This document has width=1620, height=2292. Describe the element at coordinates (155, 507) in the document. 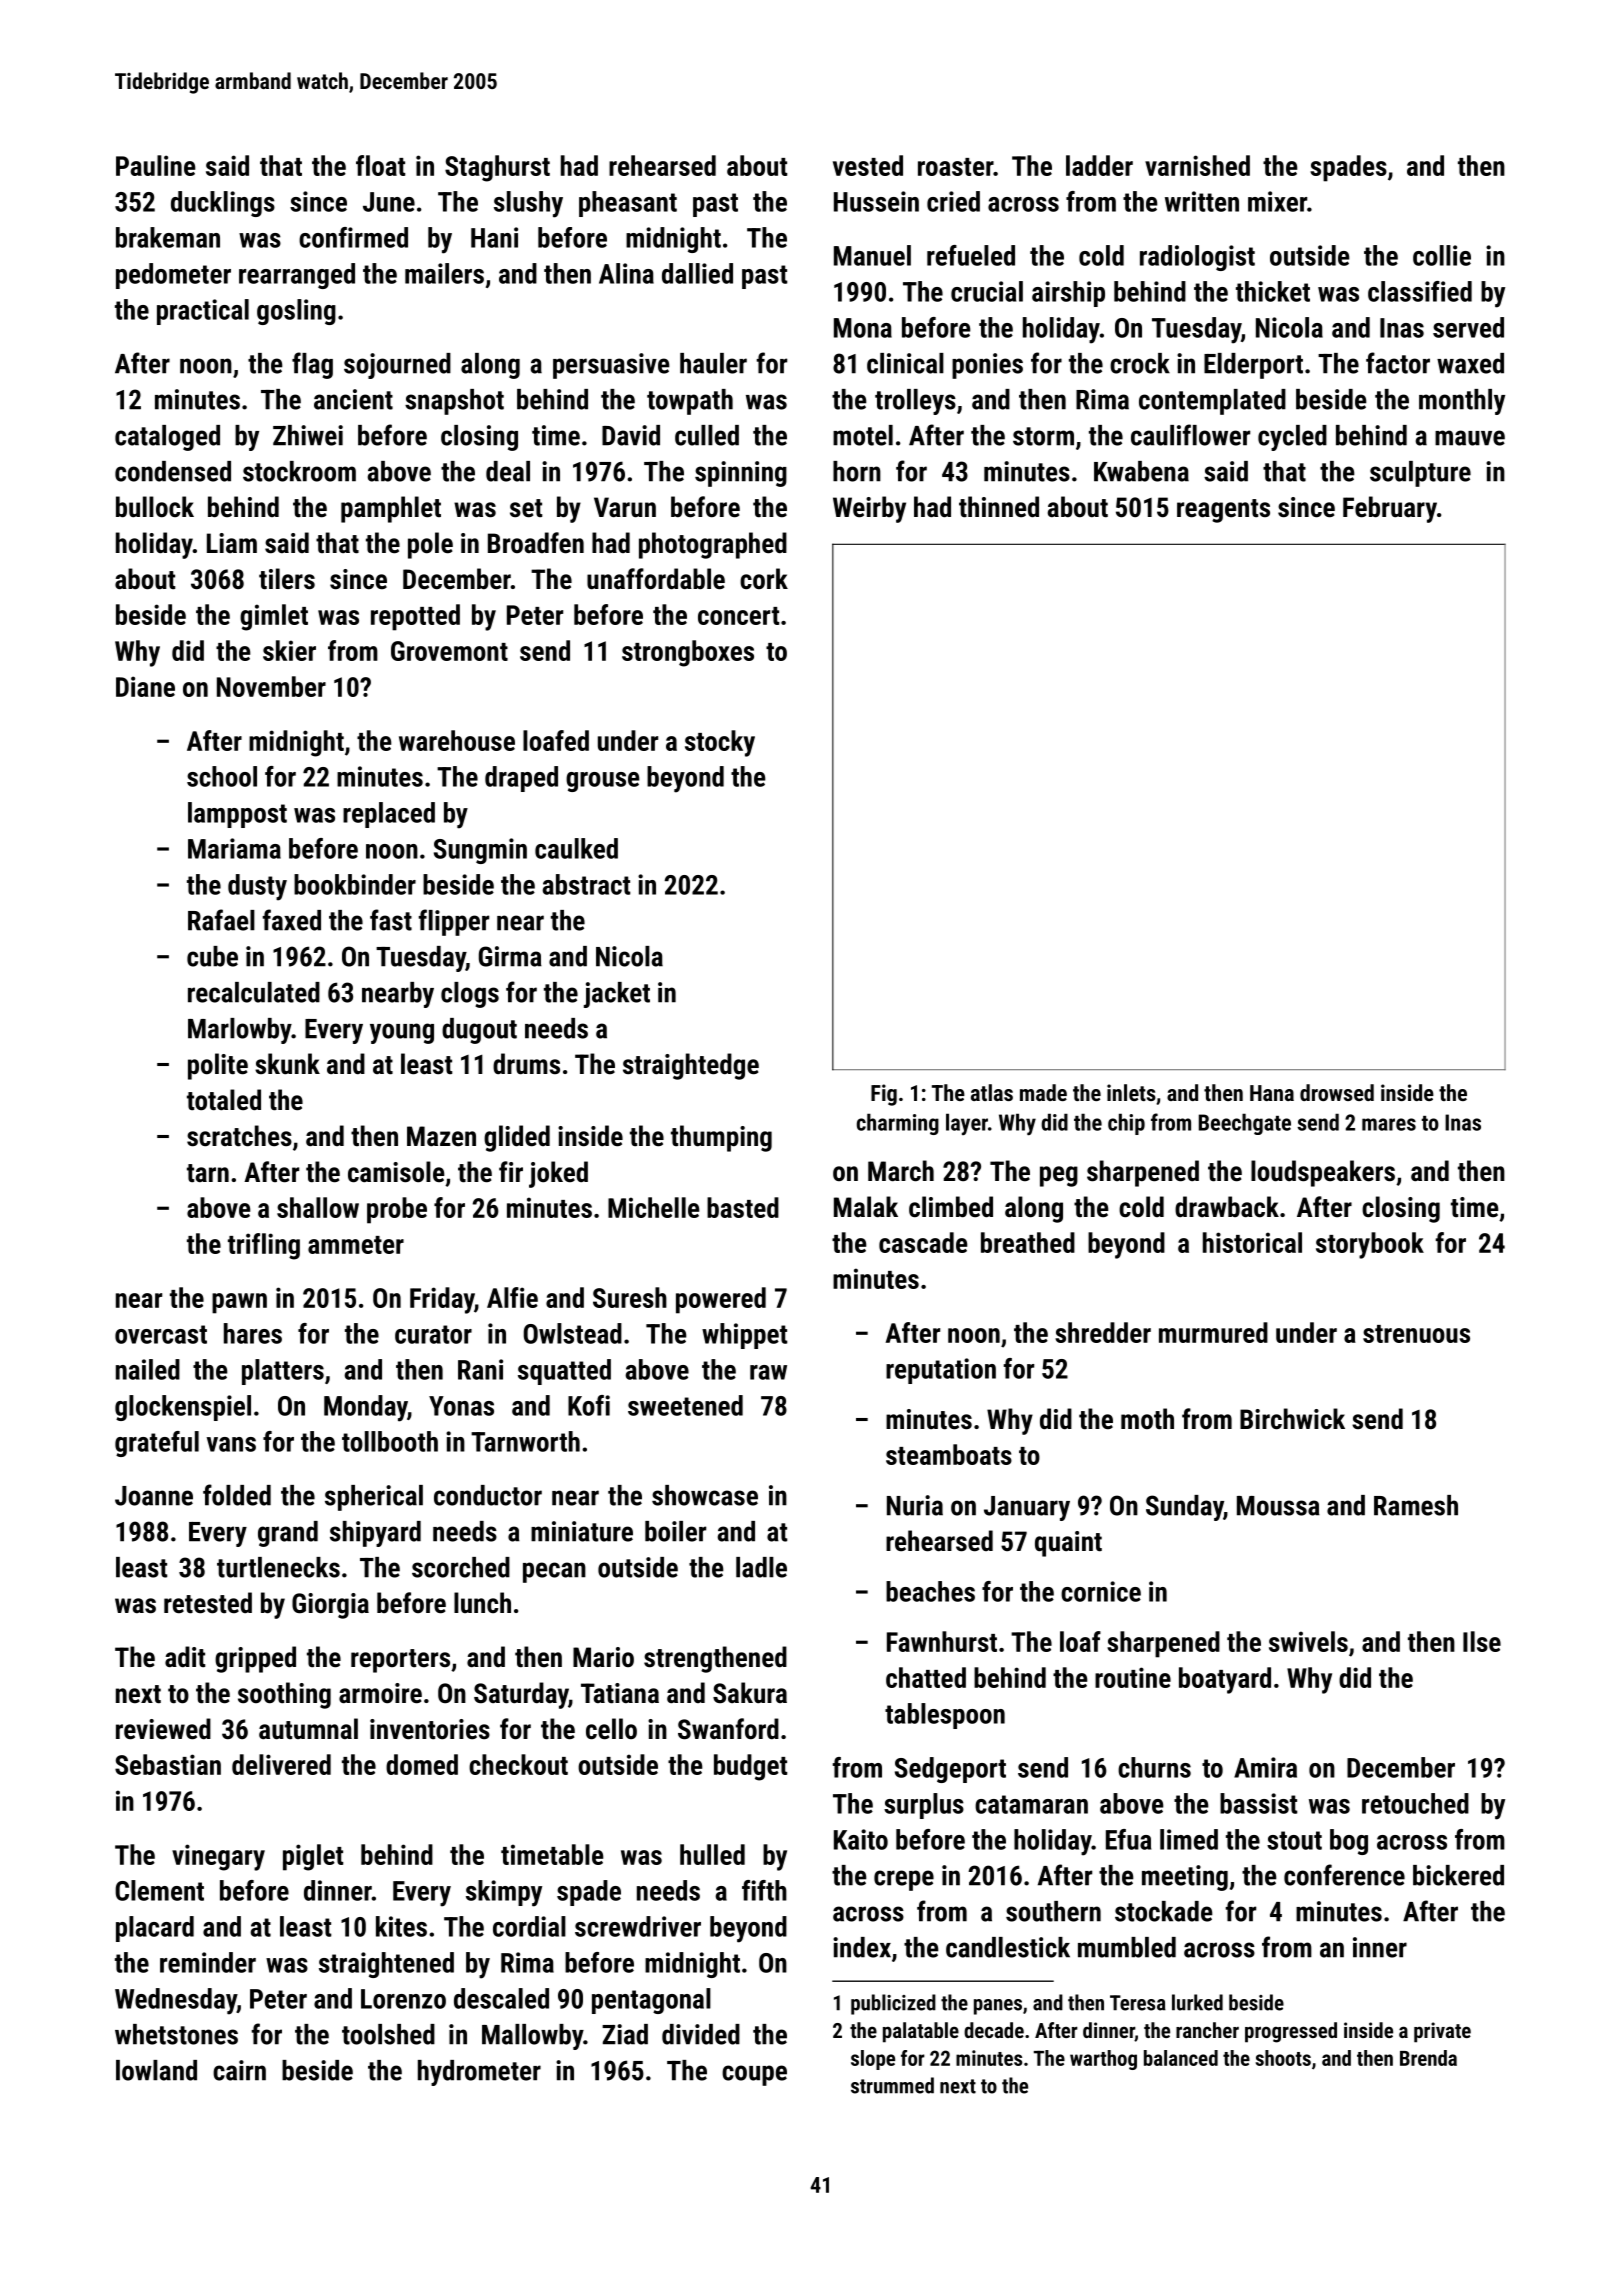

I see `bullock` at that location.
